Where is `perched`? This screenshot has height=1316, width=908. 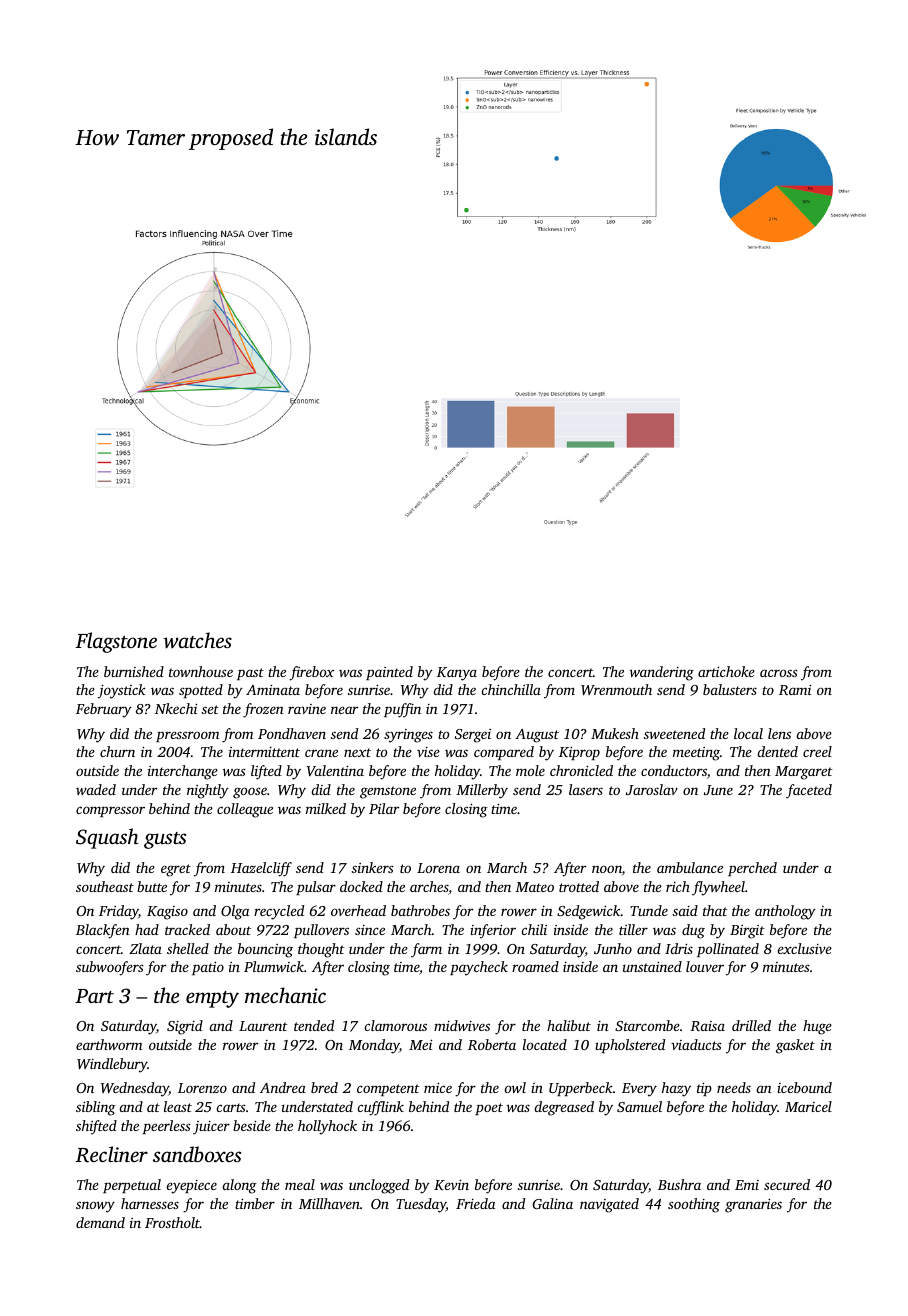 perched is located at coordinates (752, 869).
